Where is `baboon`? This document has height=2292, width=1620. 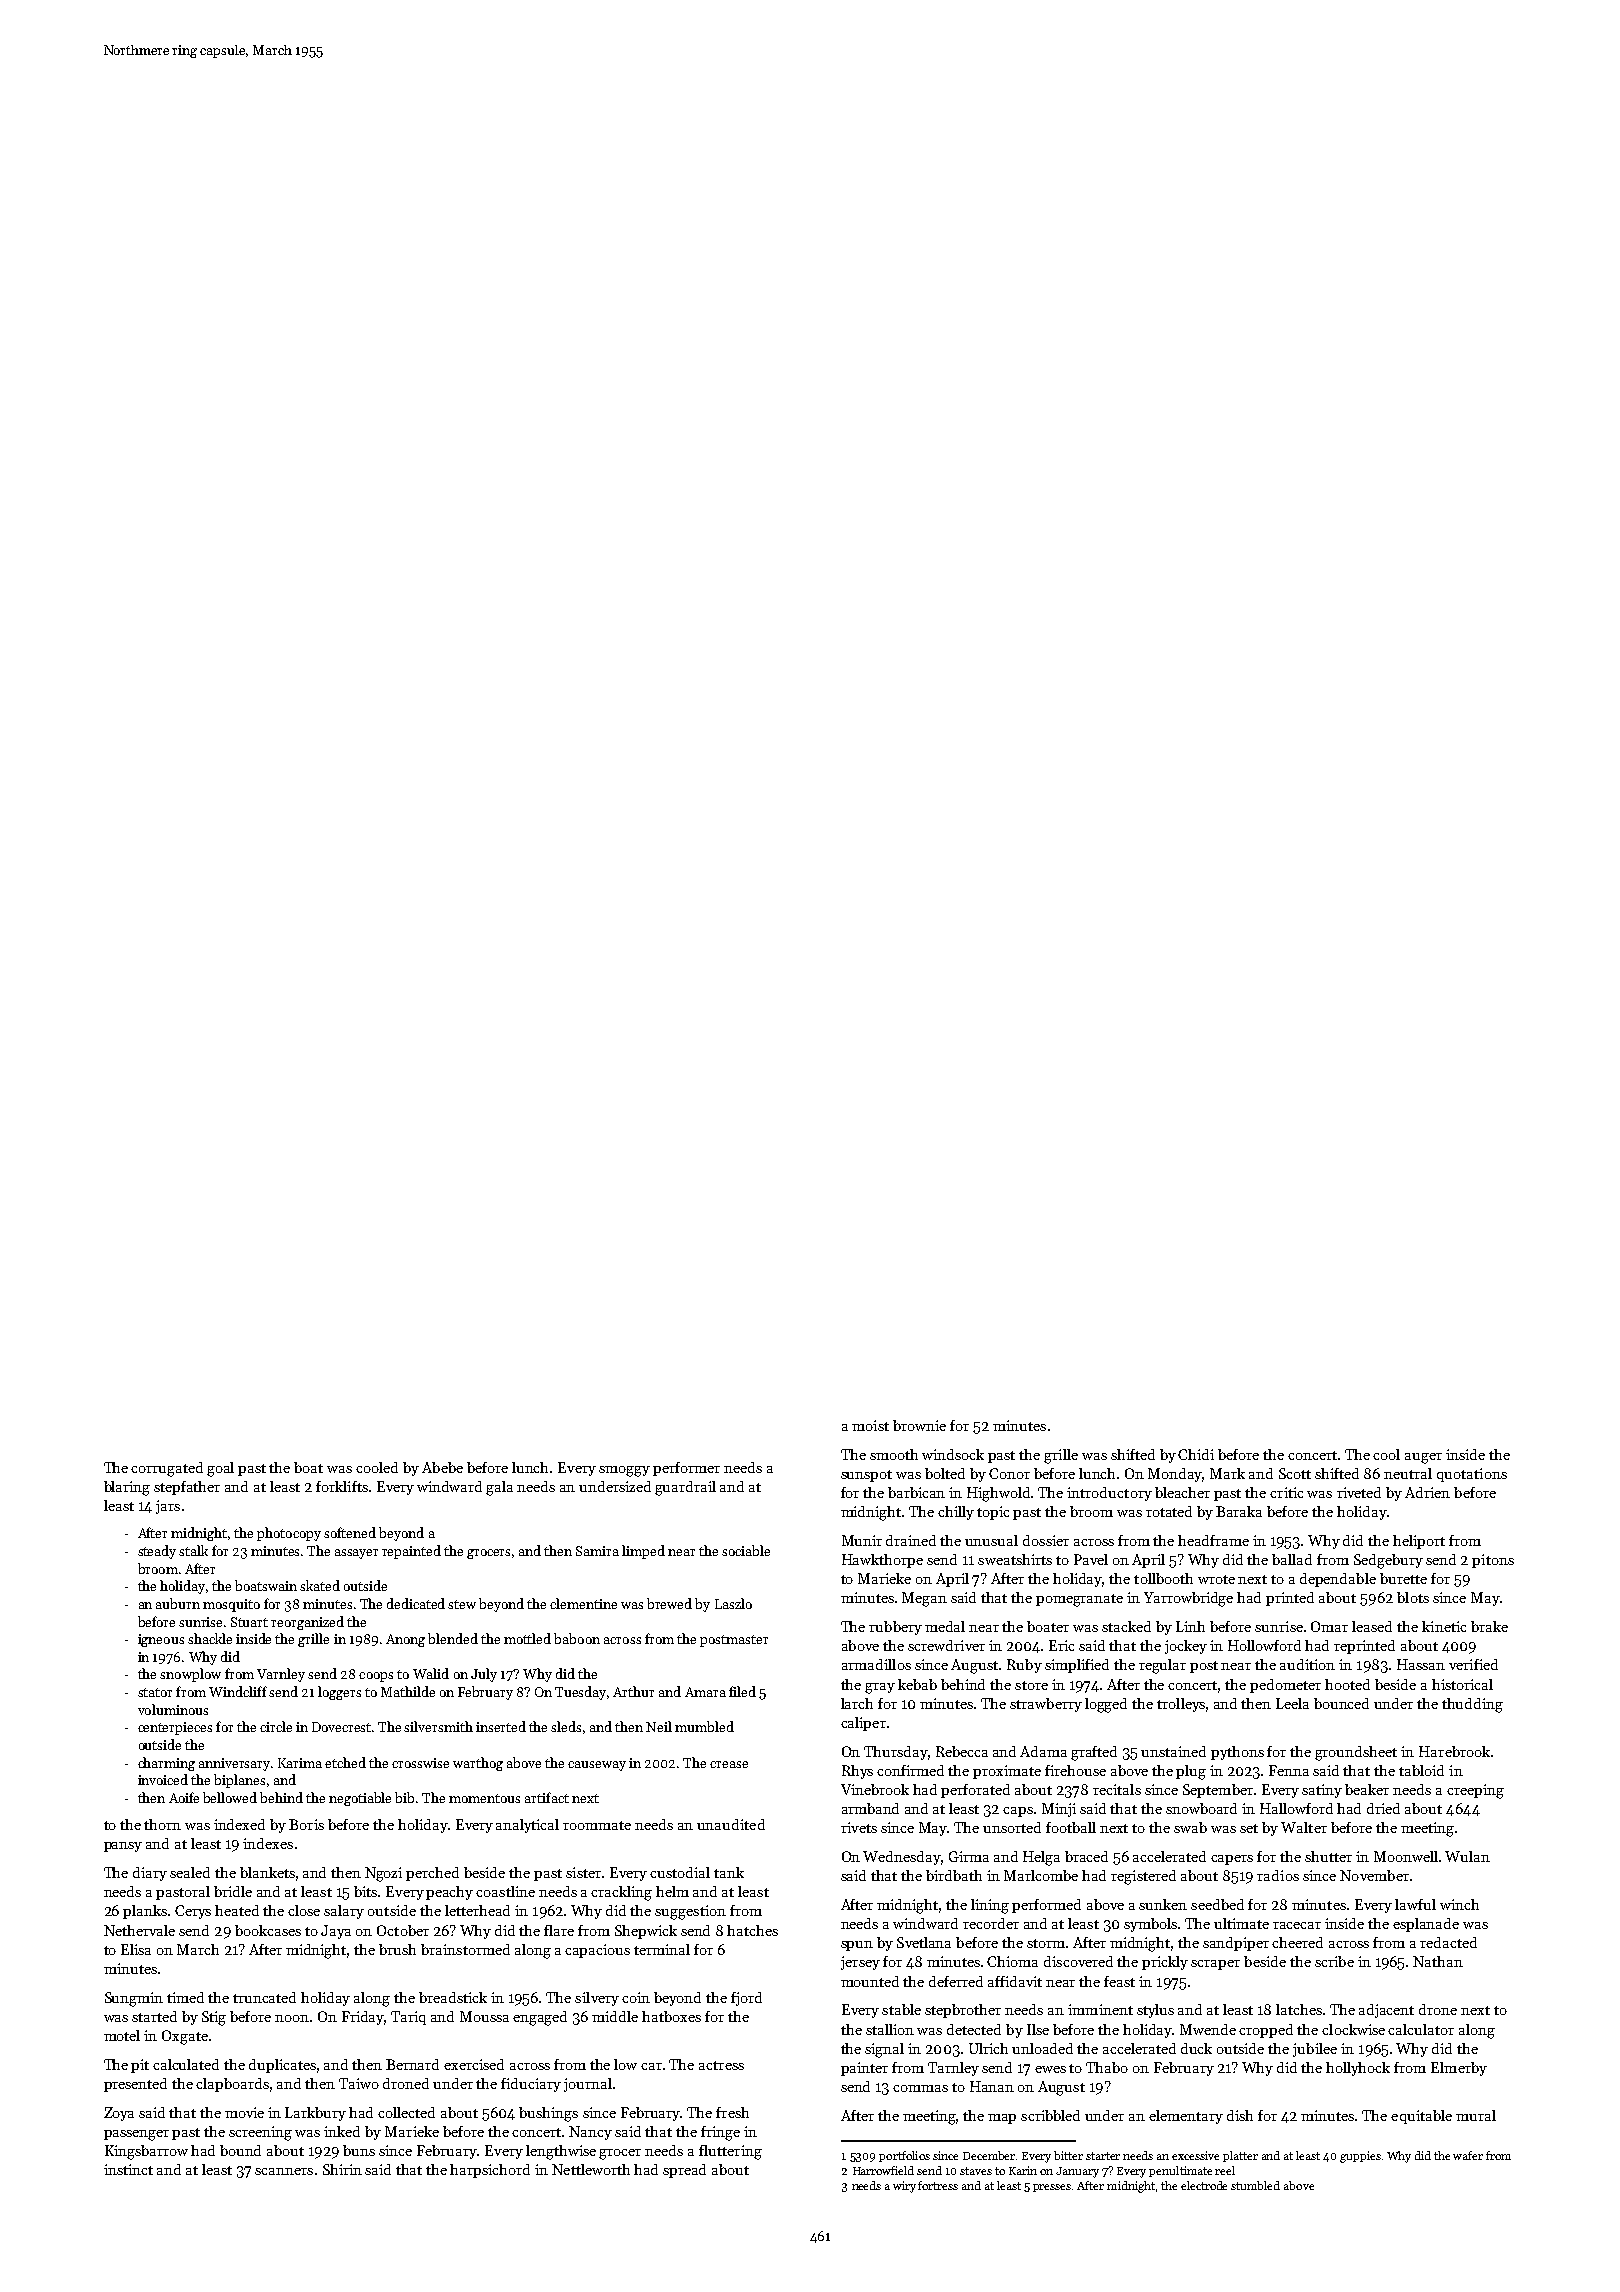 baboon is located at coordinates (577, 1638).
